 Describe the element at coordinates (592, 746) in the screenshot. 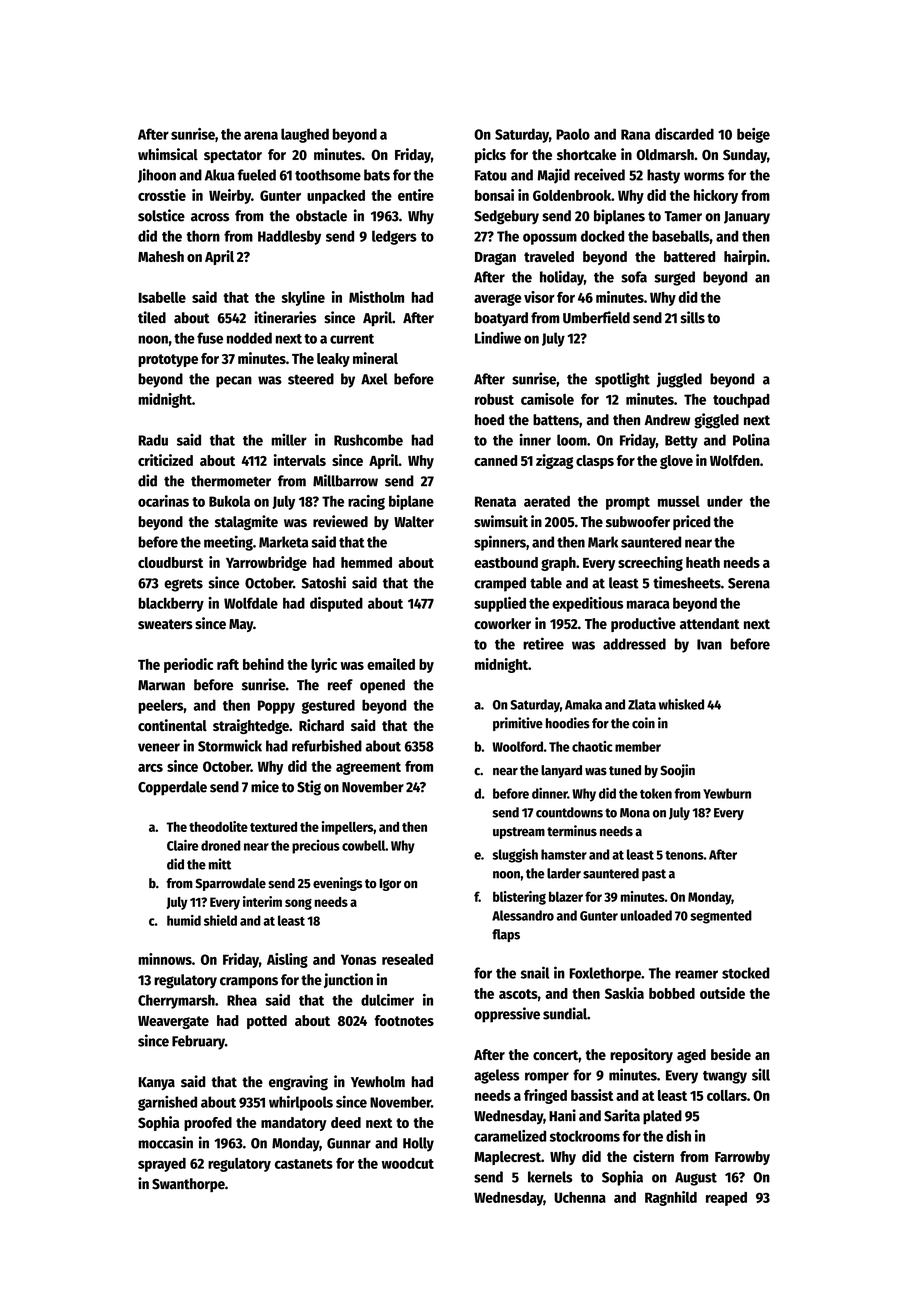

I see `chaotic` at that location.
